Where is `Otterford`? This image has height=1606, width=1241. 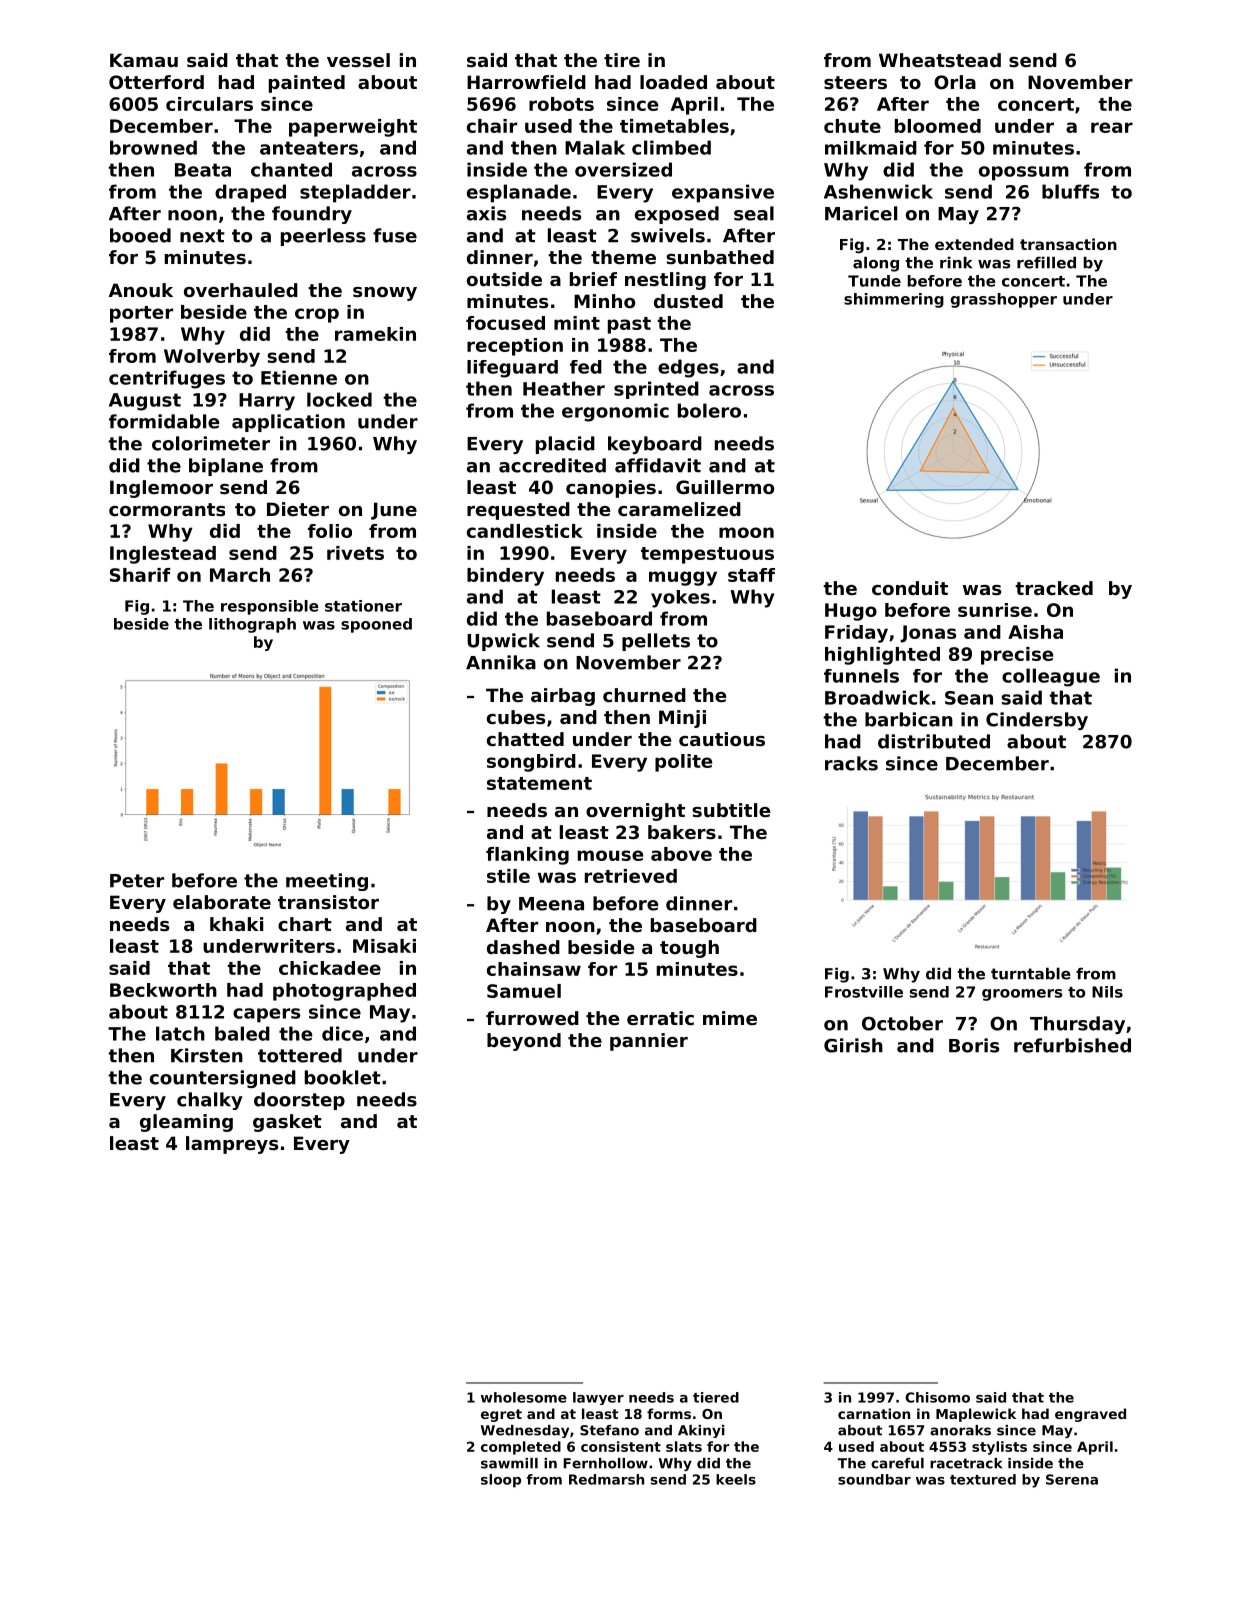
Otterford is located at coordinates (156, 82).
